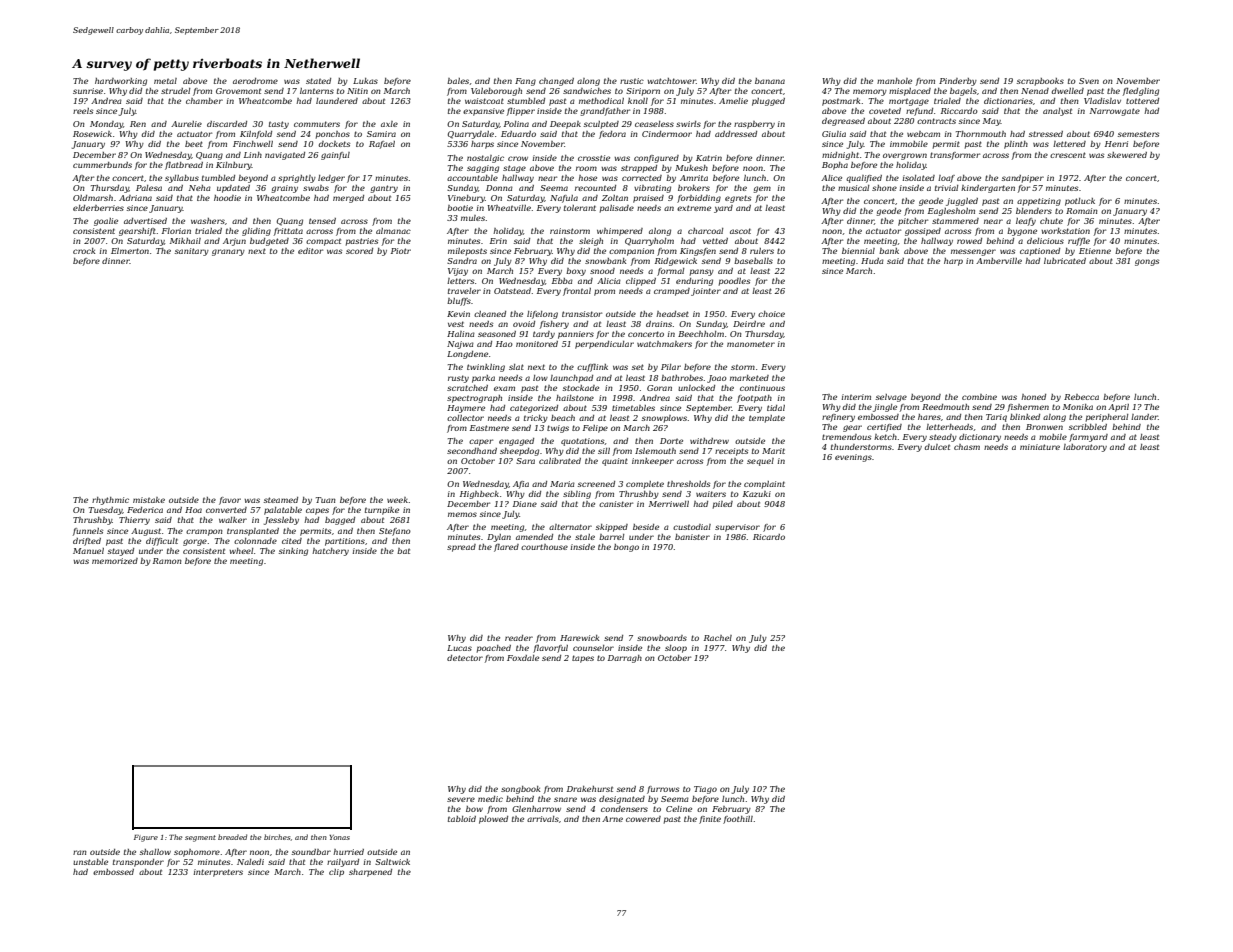  What do you see at coordinates (316, 188) in the document?
I see `swabs` at bounding box center [316, 188].
